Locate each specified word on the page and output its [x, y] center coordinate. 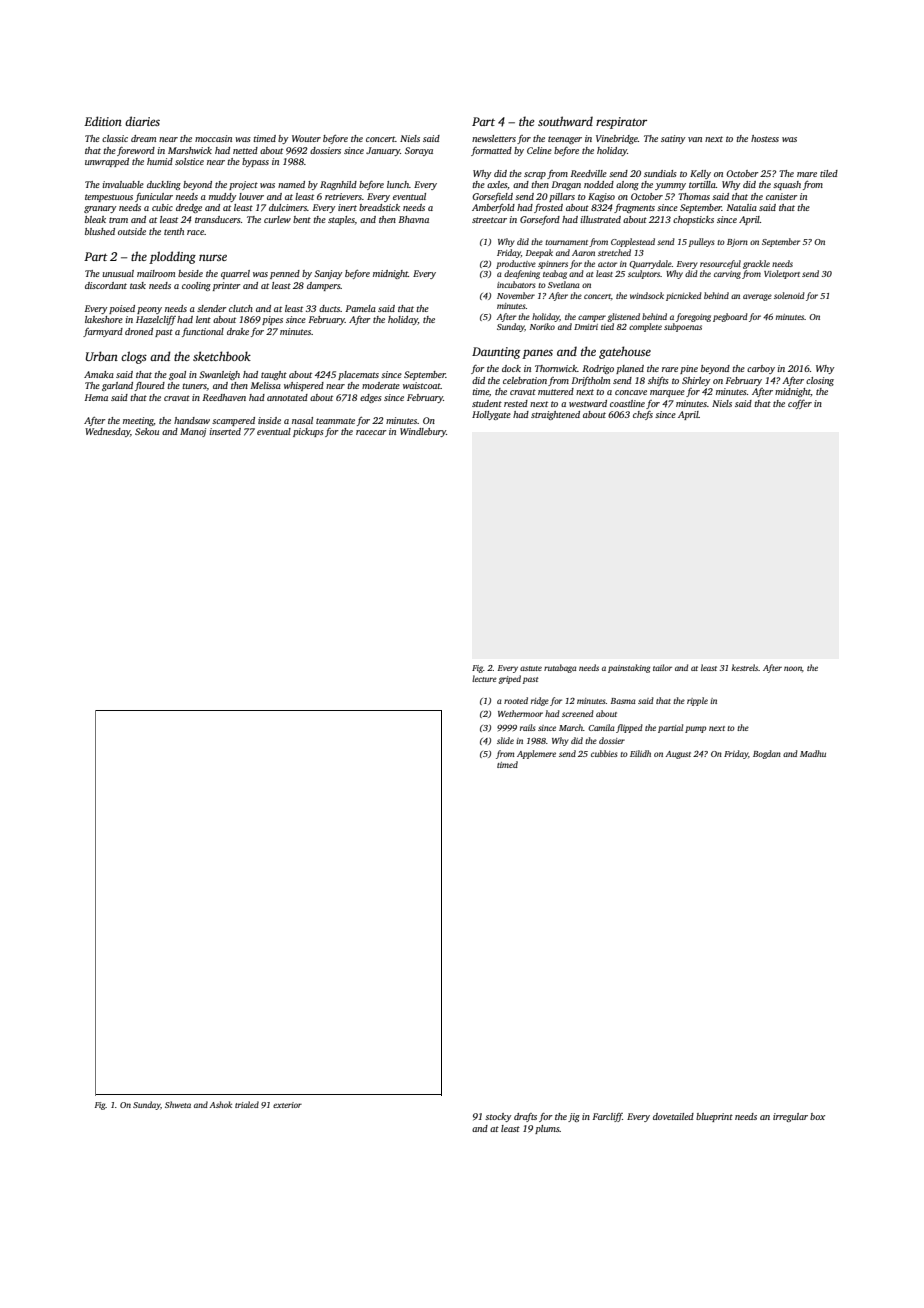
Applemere [536, 754]
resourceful [720, 264]
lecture [484, 678]
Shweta [178, 1104]
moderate [381, 385]
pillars [562, 197]
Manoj [193, 432]
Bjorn [737, 243]
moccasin [213, 138]
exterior [287, 1105]
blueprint [714, 1117]
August [678, 755]
